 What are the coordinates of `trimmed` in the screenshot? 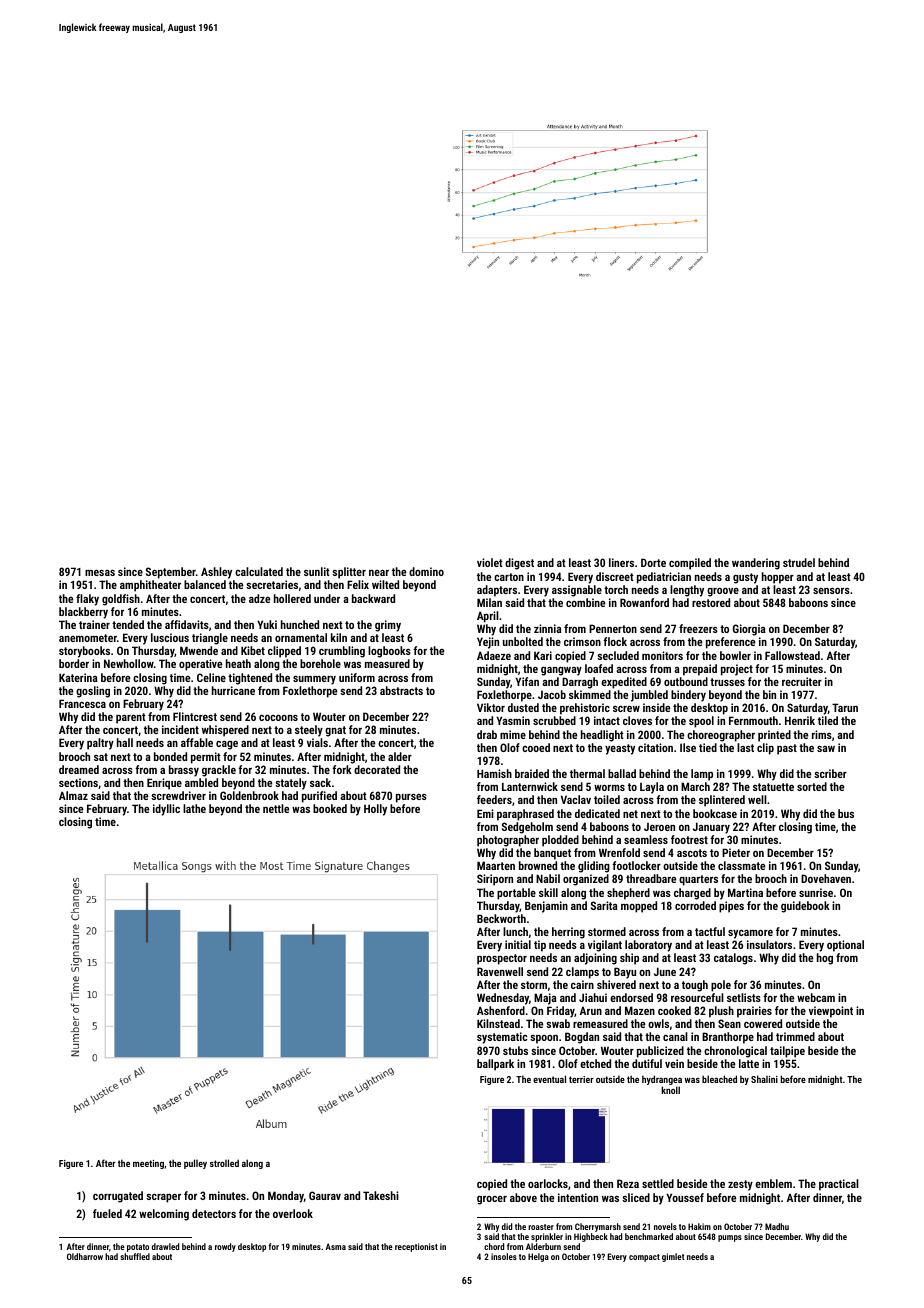 It's located at (795, 1036).
